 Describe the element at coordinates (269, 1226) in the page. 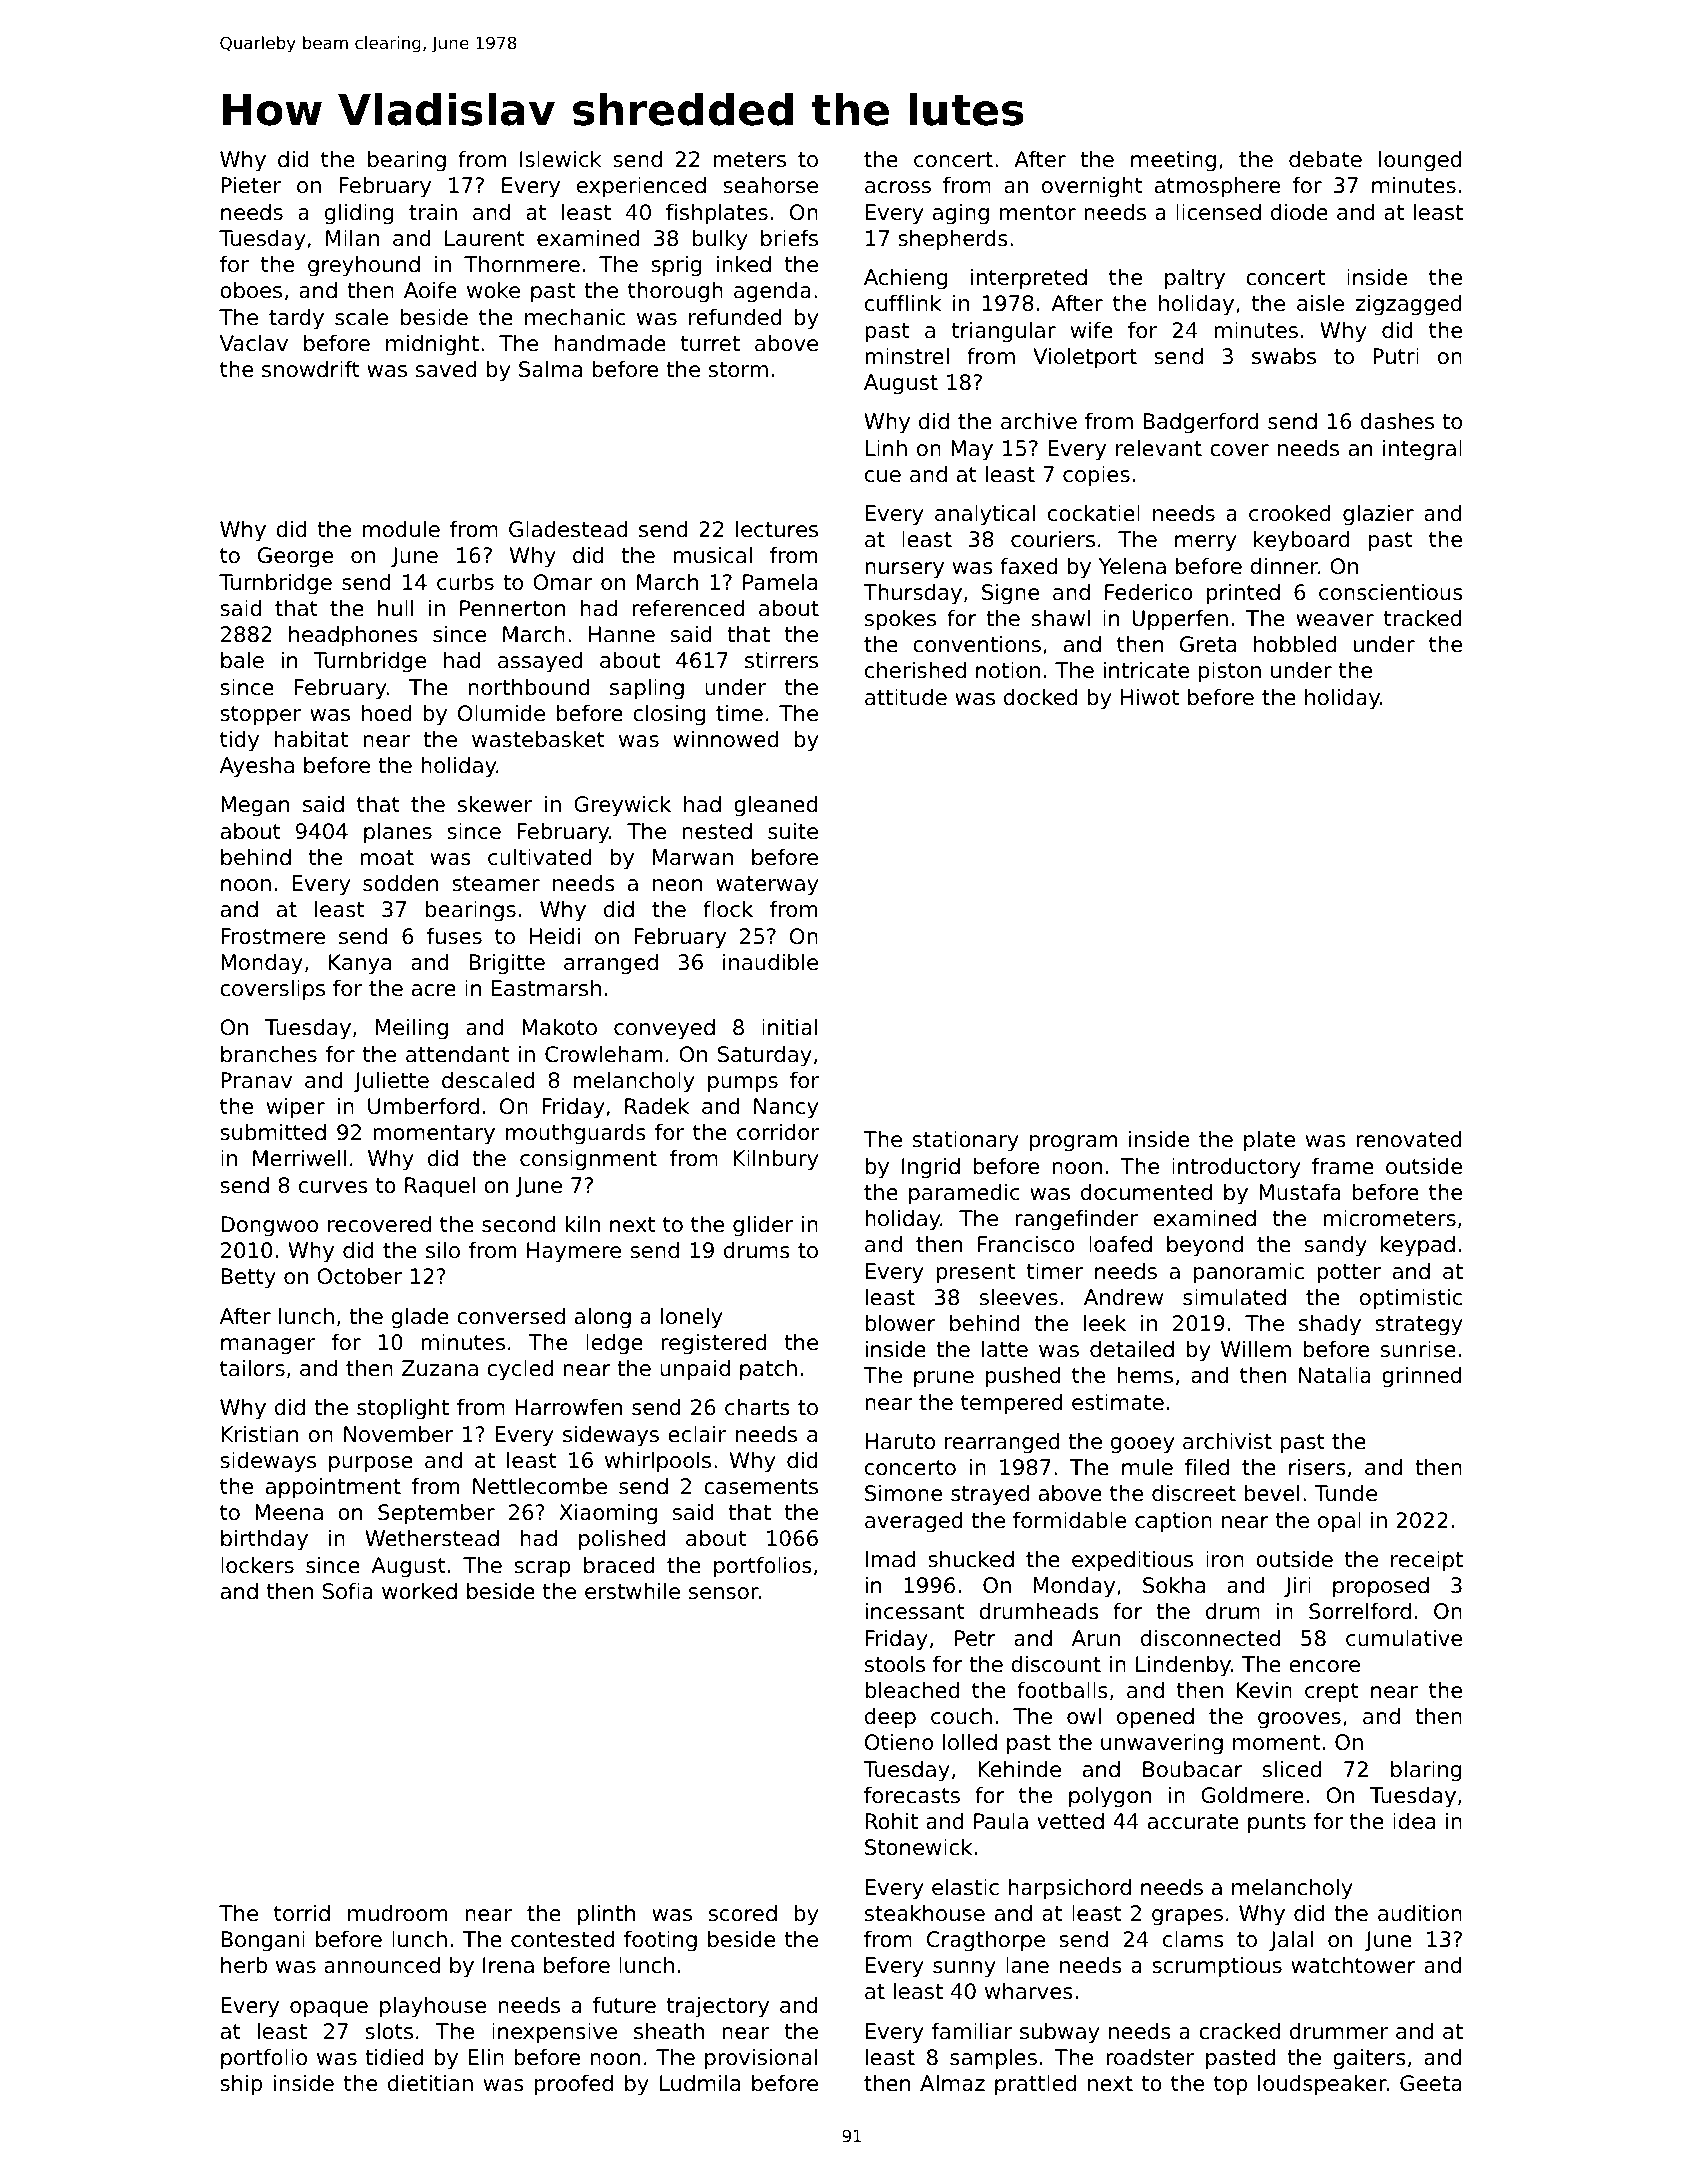

I see `Dongwoo` at that location.
